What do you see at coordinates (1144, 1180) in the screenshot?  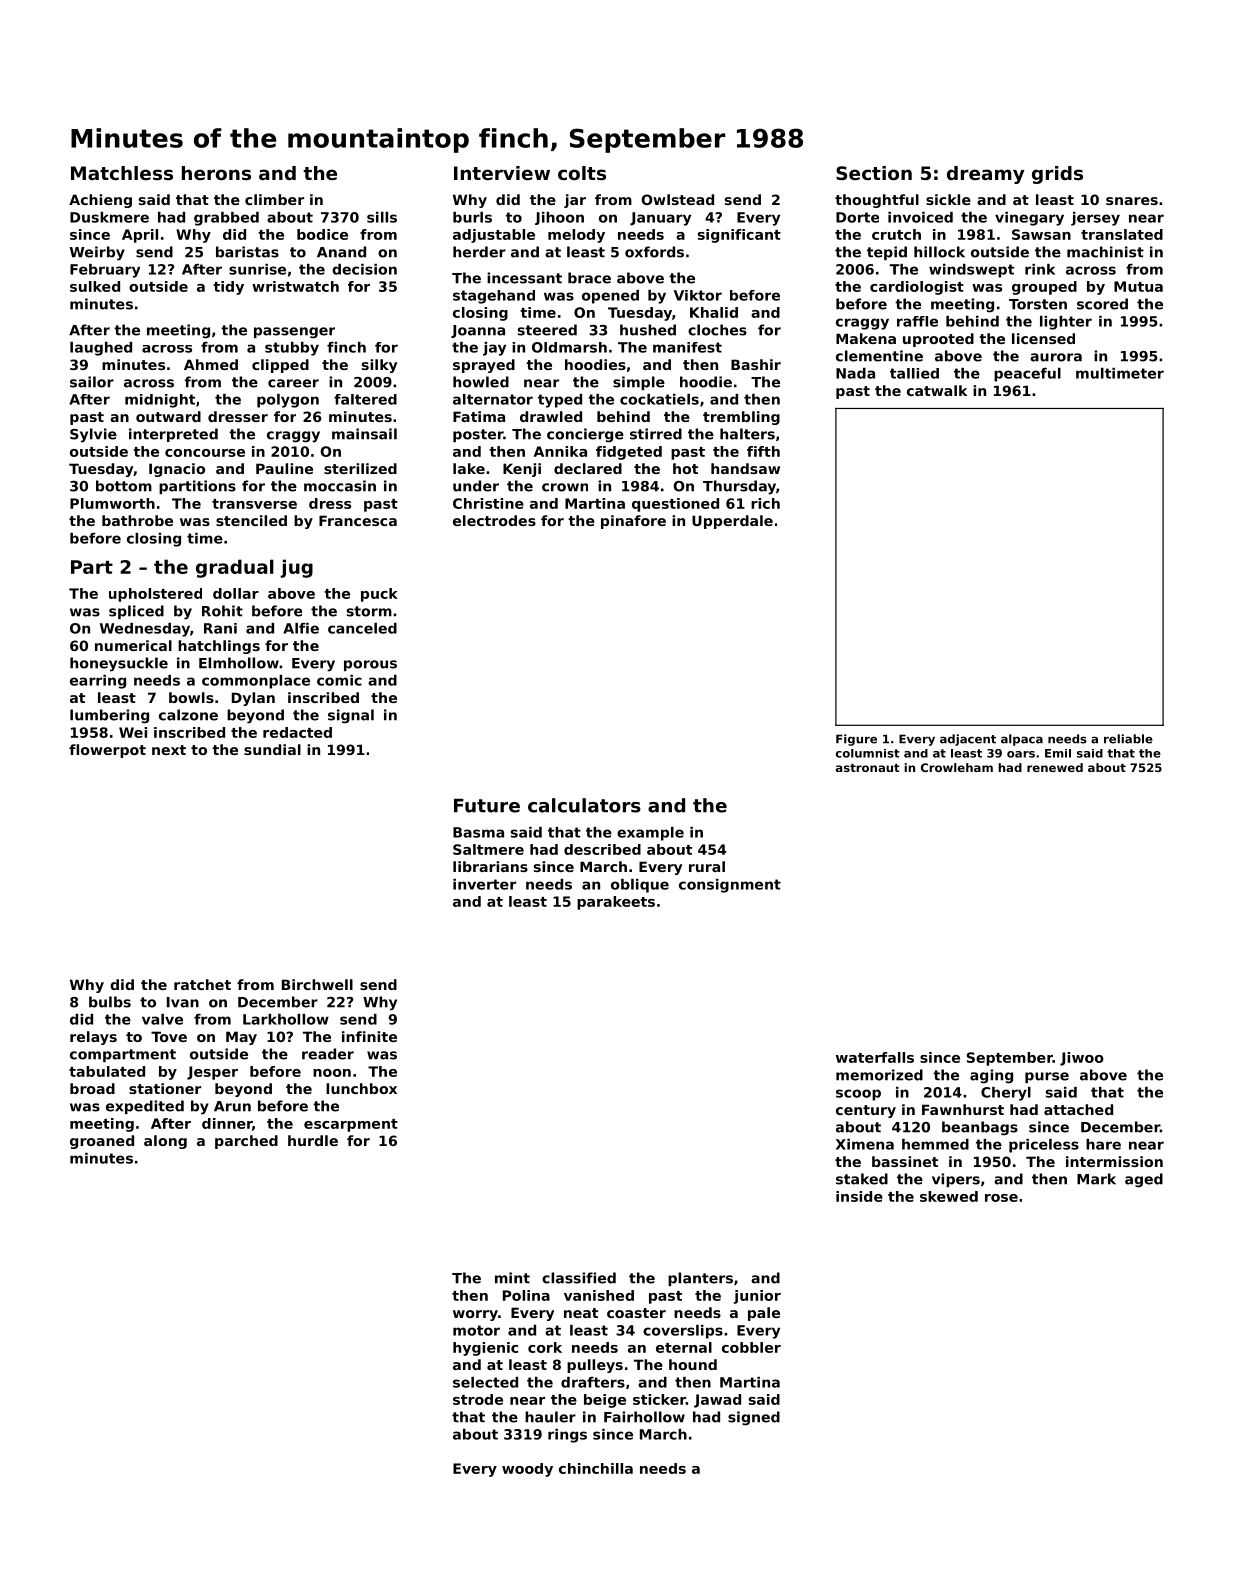 I see `aged` at bounding box center [1144, 1180].
